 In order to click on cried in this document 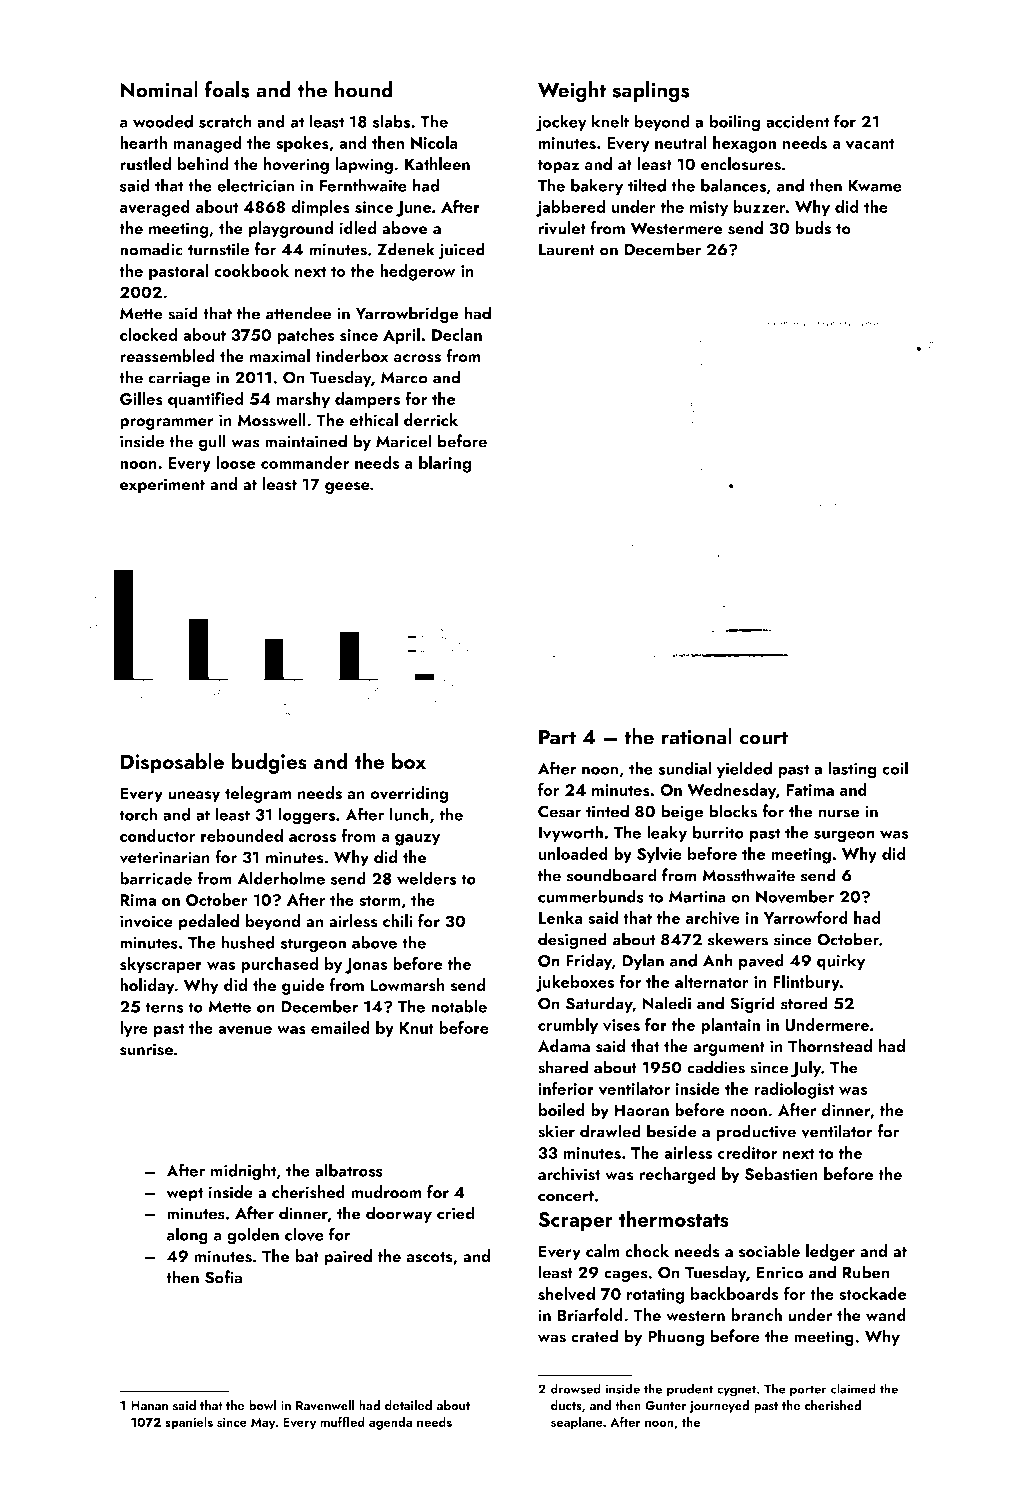, I will do `click(456, 1213)`.
